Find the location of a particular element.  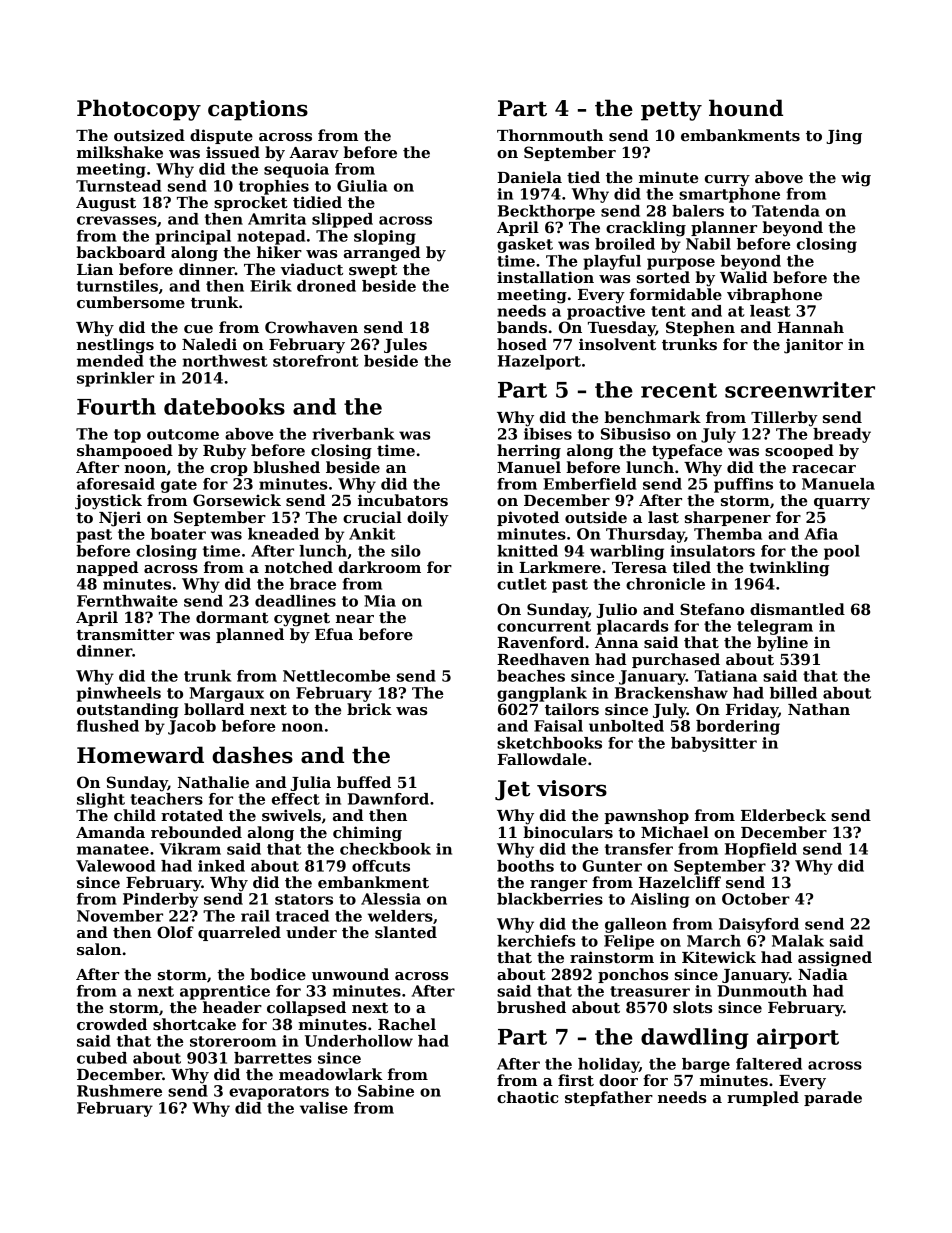

Thornmouth is located at coordinates (550, 135).
